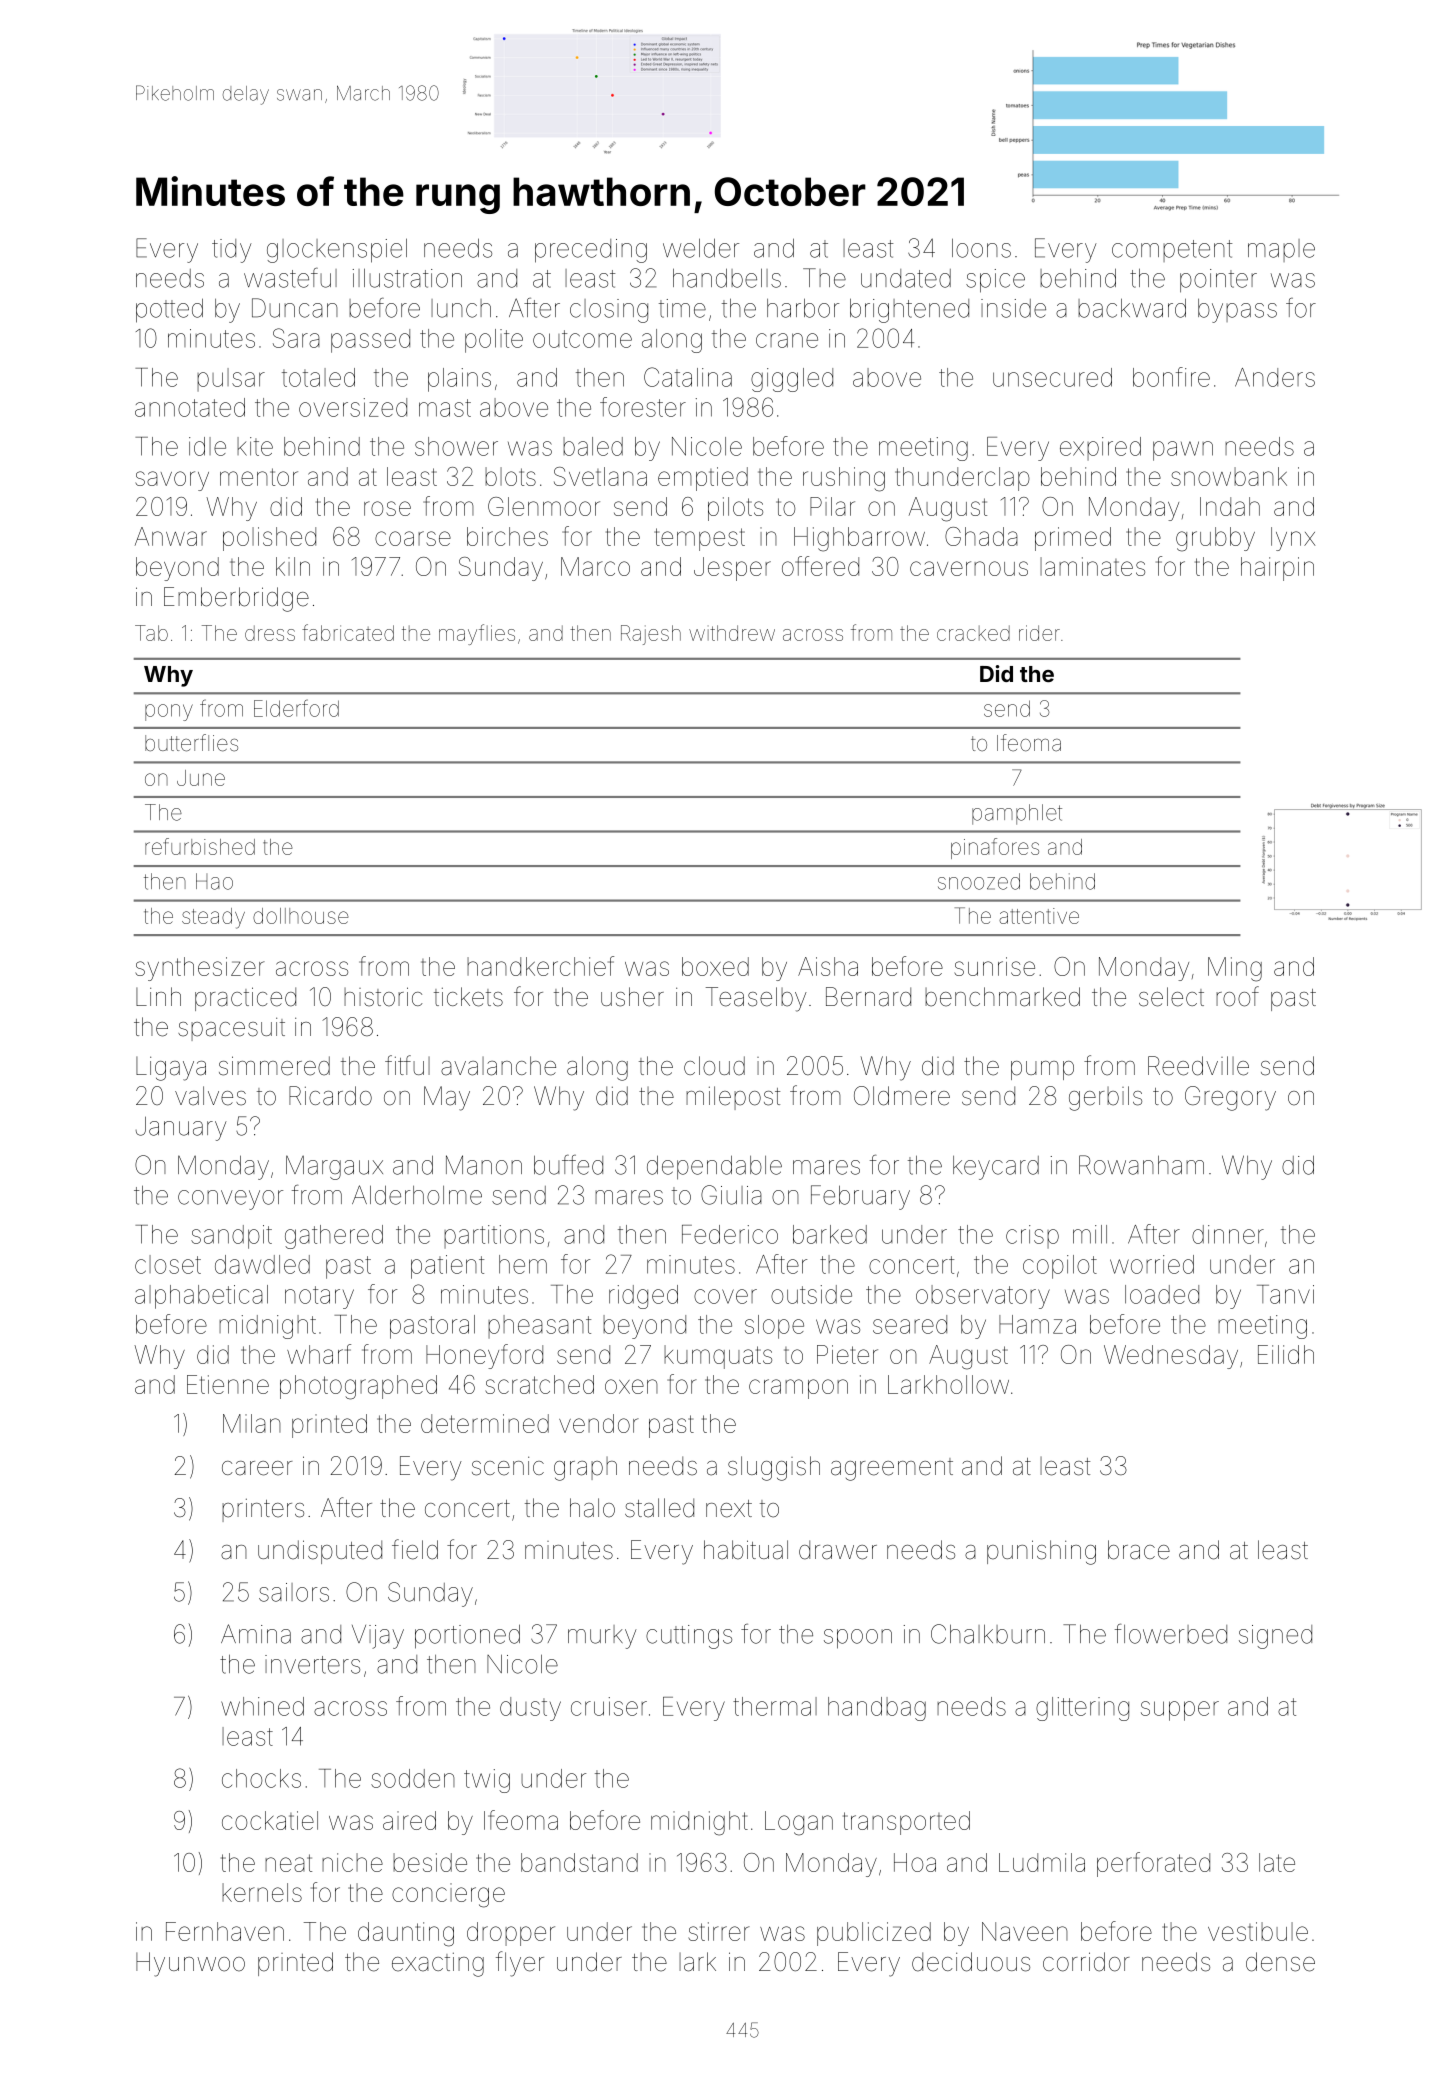 The height and width of the screenshot is (2100, 1450). Describe the element at coordinates (1293, 539) in the screenshot. I see `lynx` at that location.
